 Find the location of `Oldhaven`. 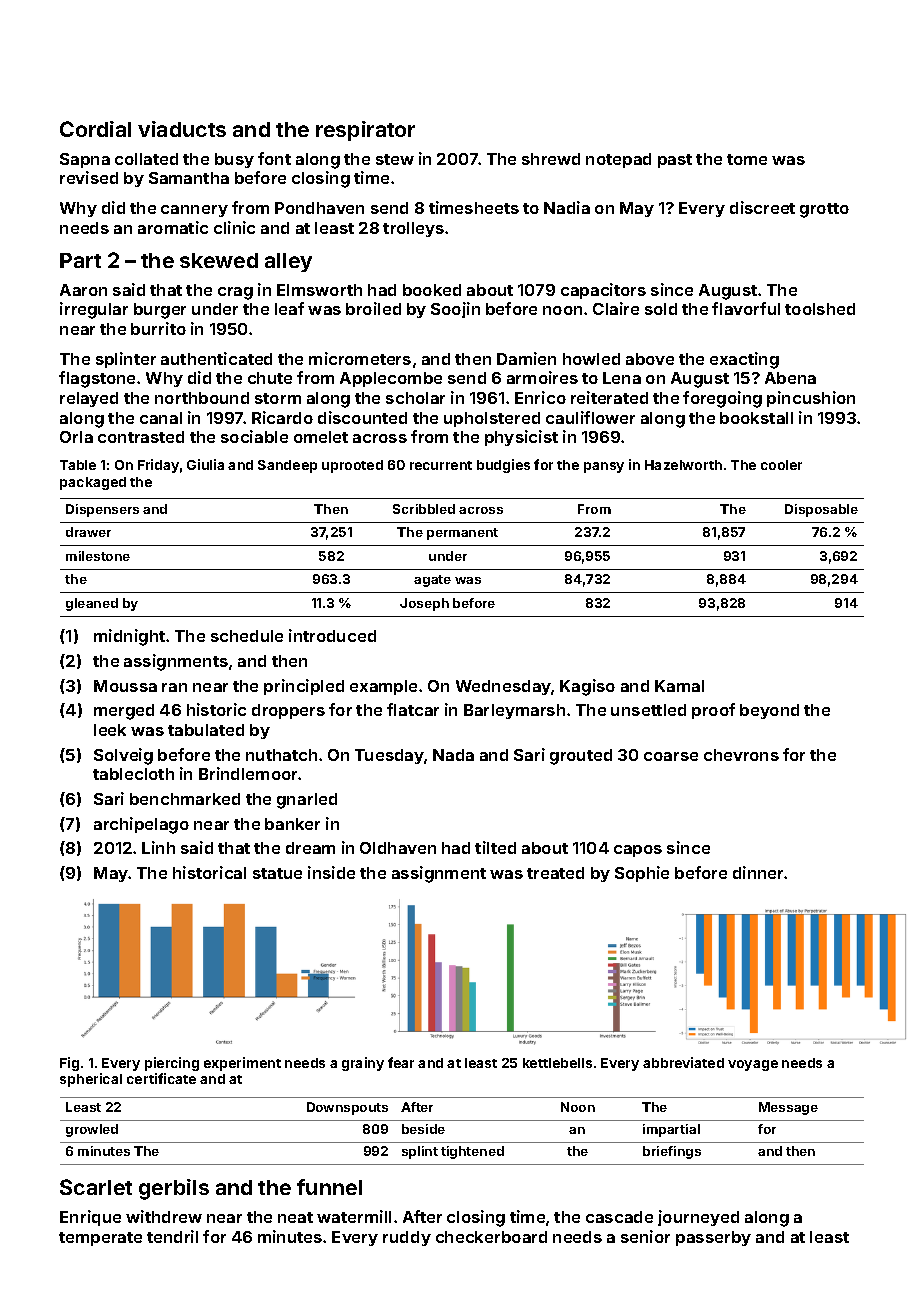

Oldhaven is located at coordinates (398, 848).
